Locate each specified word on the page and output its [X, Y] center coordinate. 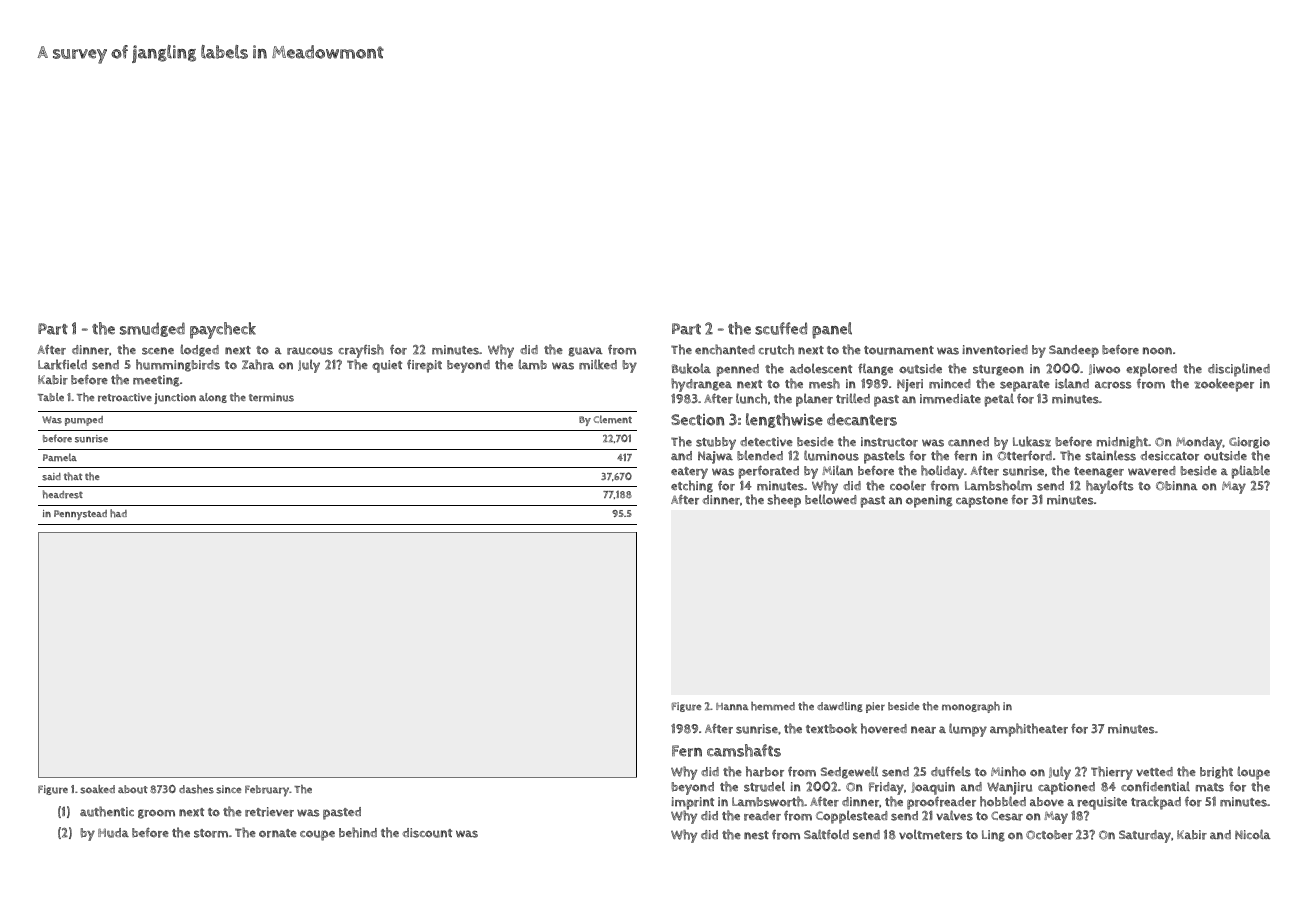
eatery [689, 473]
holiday [942, 472]
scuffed [781, 328]
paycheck [223, 330]
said [51, 477]
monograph [971, 707]
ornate [278, 833]
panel [832, 330]
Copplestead [852, 817]
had [118, 513]
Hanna [732, 706]
